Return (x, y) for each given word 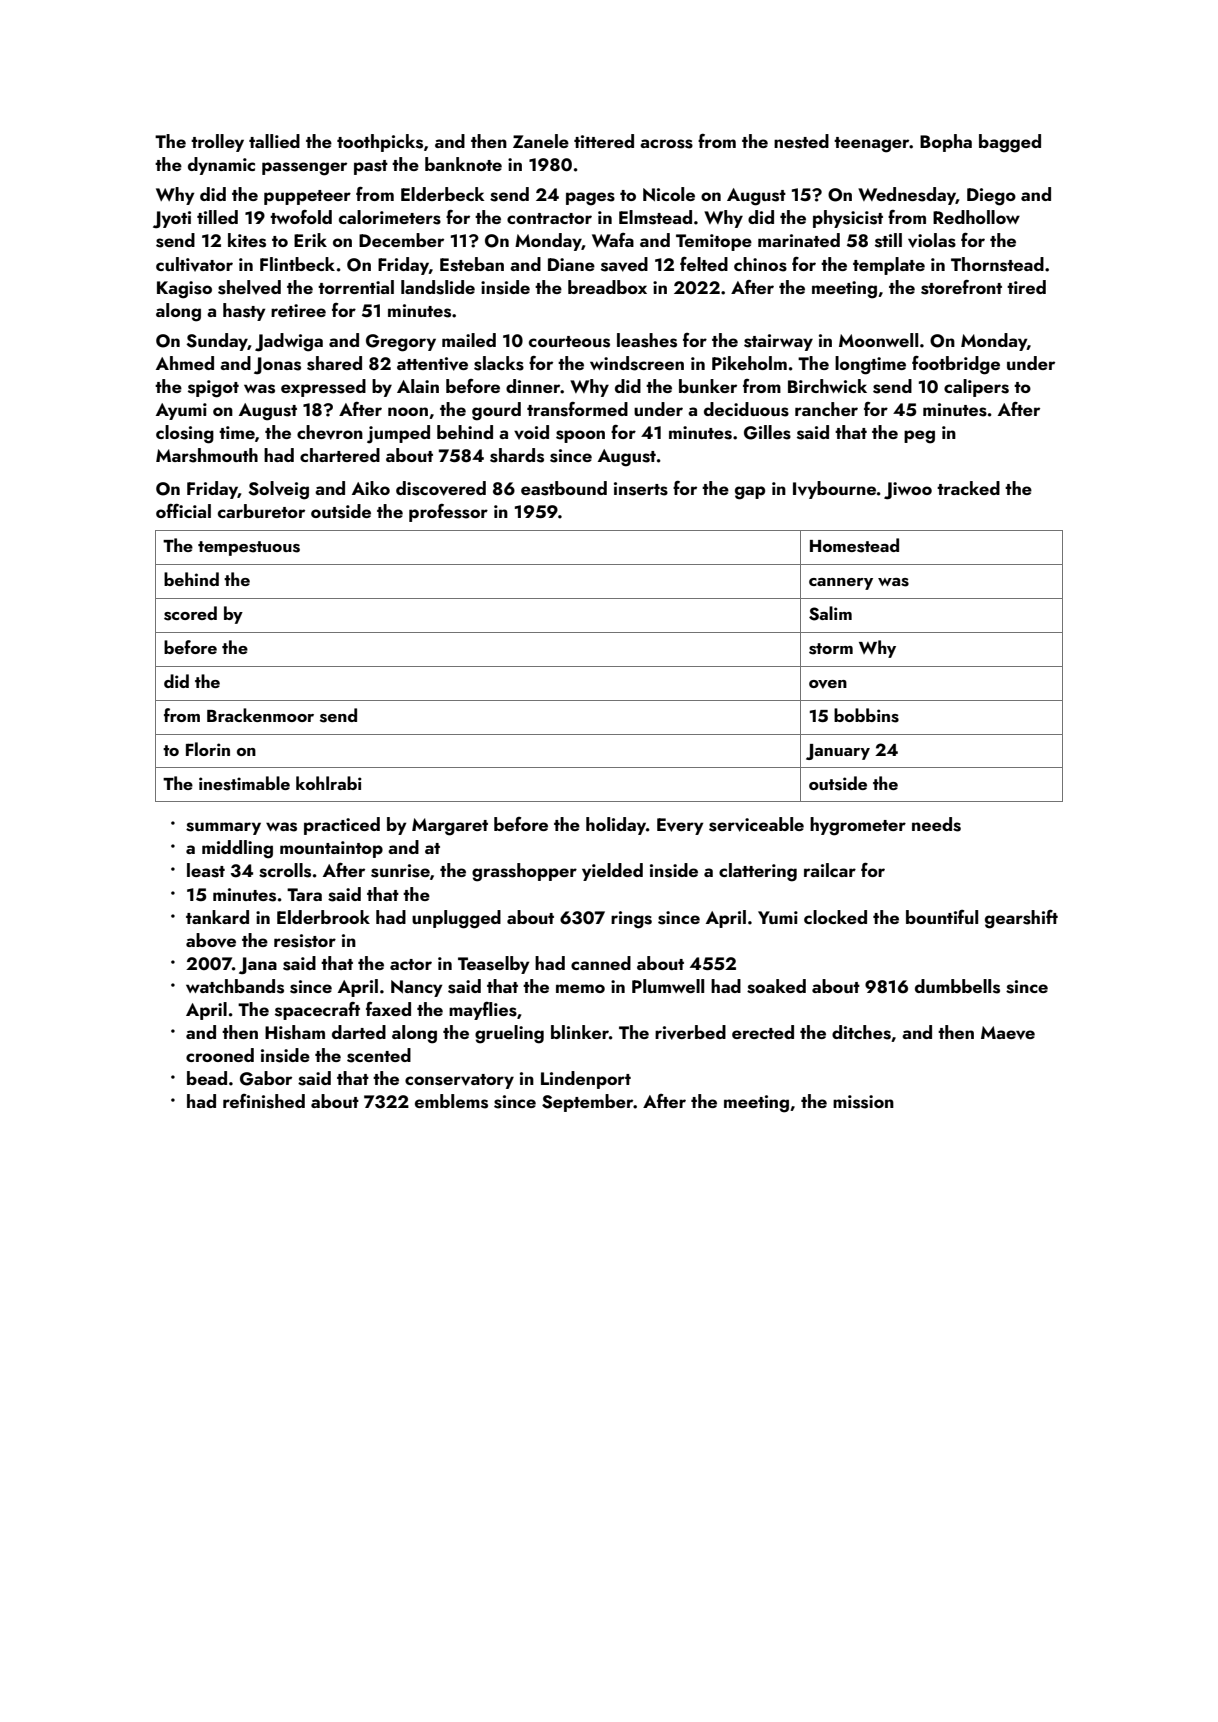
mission (863, 1102)
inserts (641, 489)
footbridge (956, 365)
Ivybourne (834, 490)
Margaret (450, 827)
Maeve (1008, 1033)
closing (185, 434)
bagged (1010, 143)
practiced (342, 826)
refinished (264, 1101)
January (838, 752)
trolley (217, 143)
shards (517, 455)
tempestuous (249, 548)
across (666, 144)
